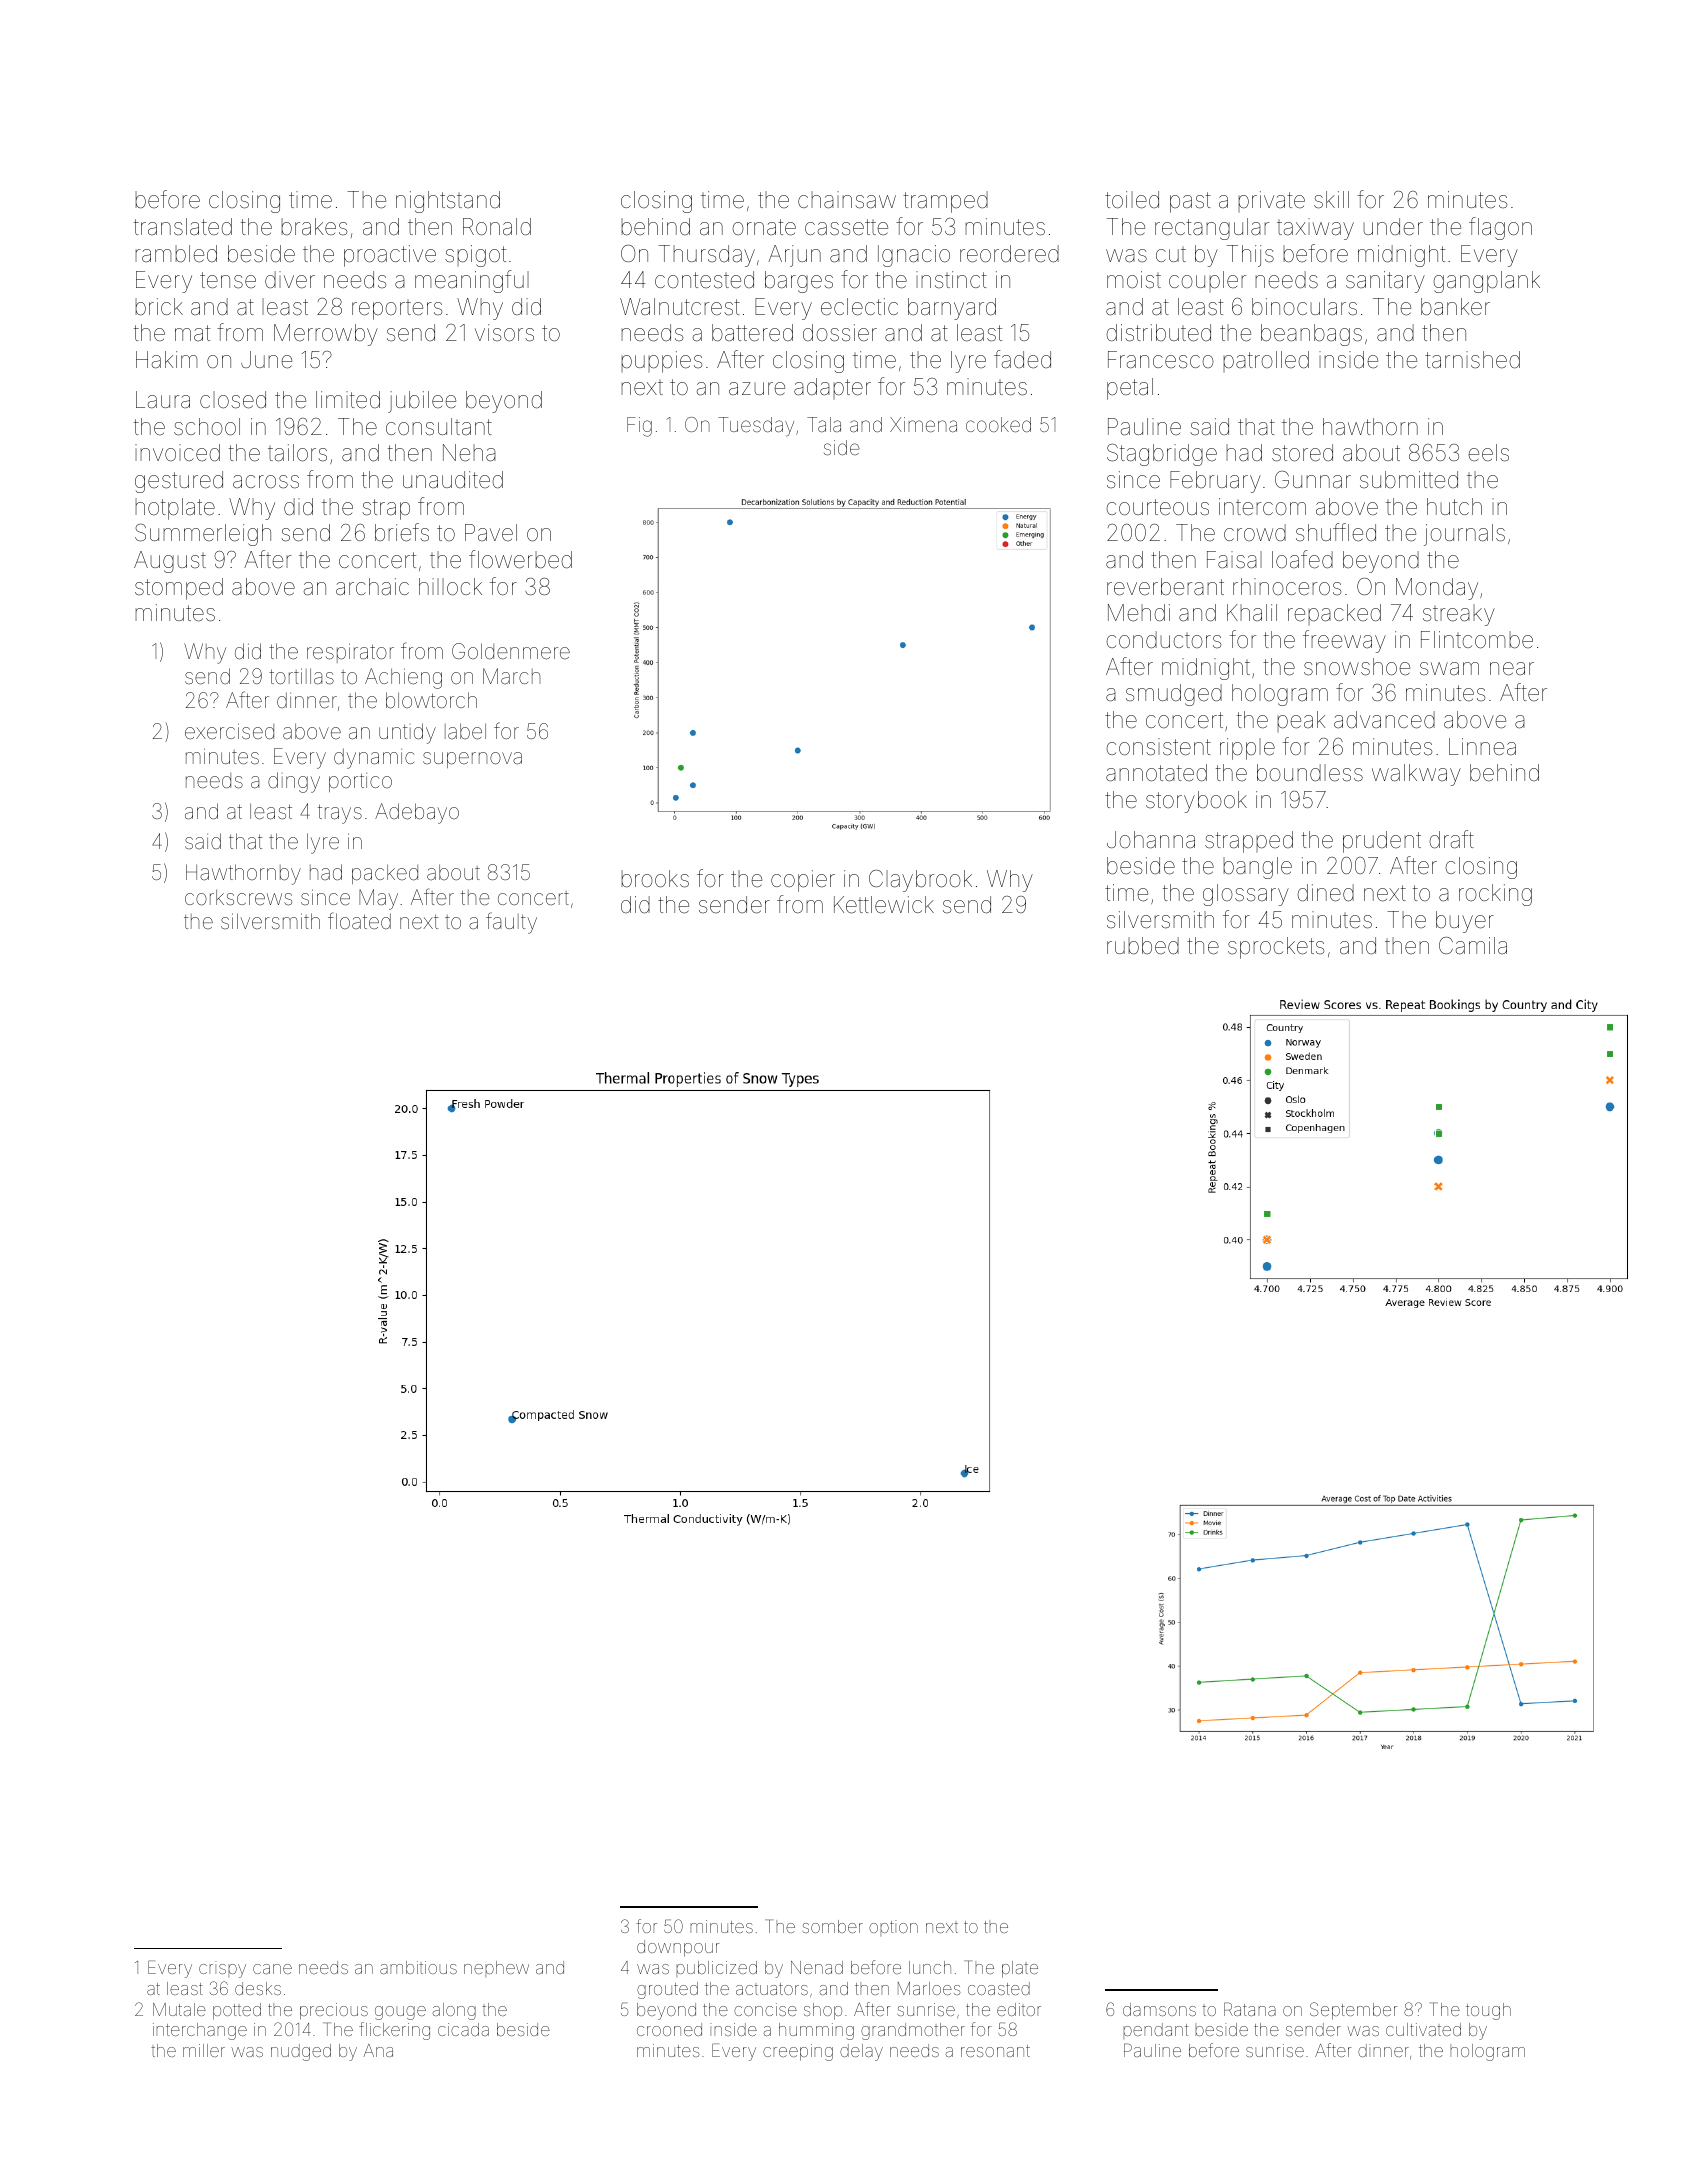 The image size is (1683, 2178). I want to click on taxiway, so click(1315, 229).
